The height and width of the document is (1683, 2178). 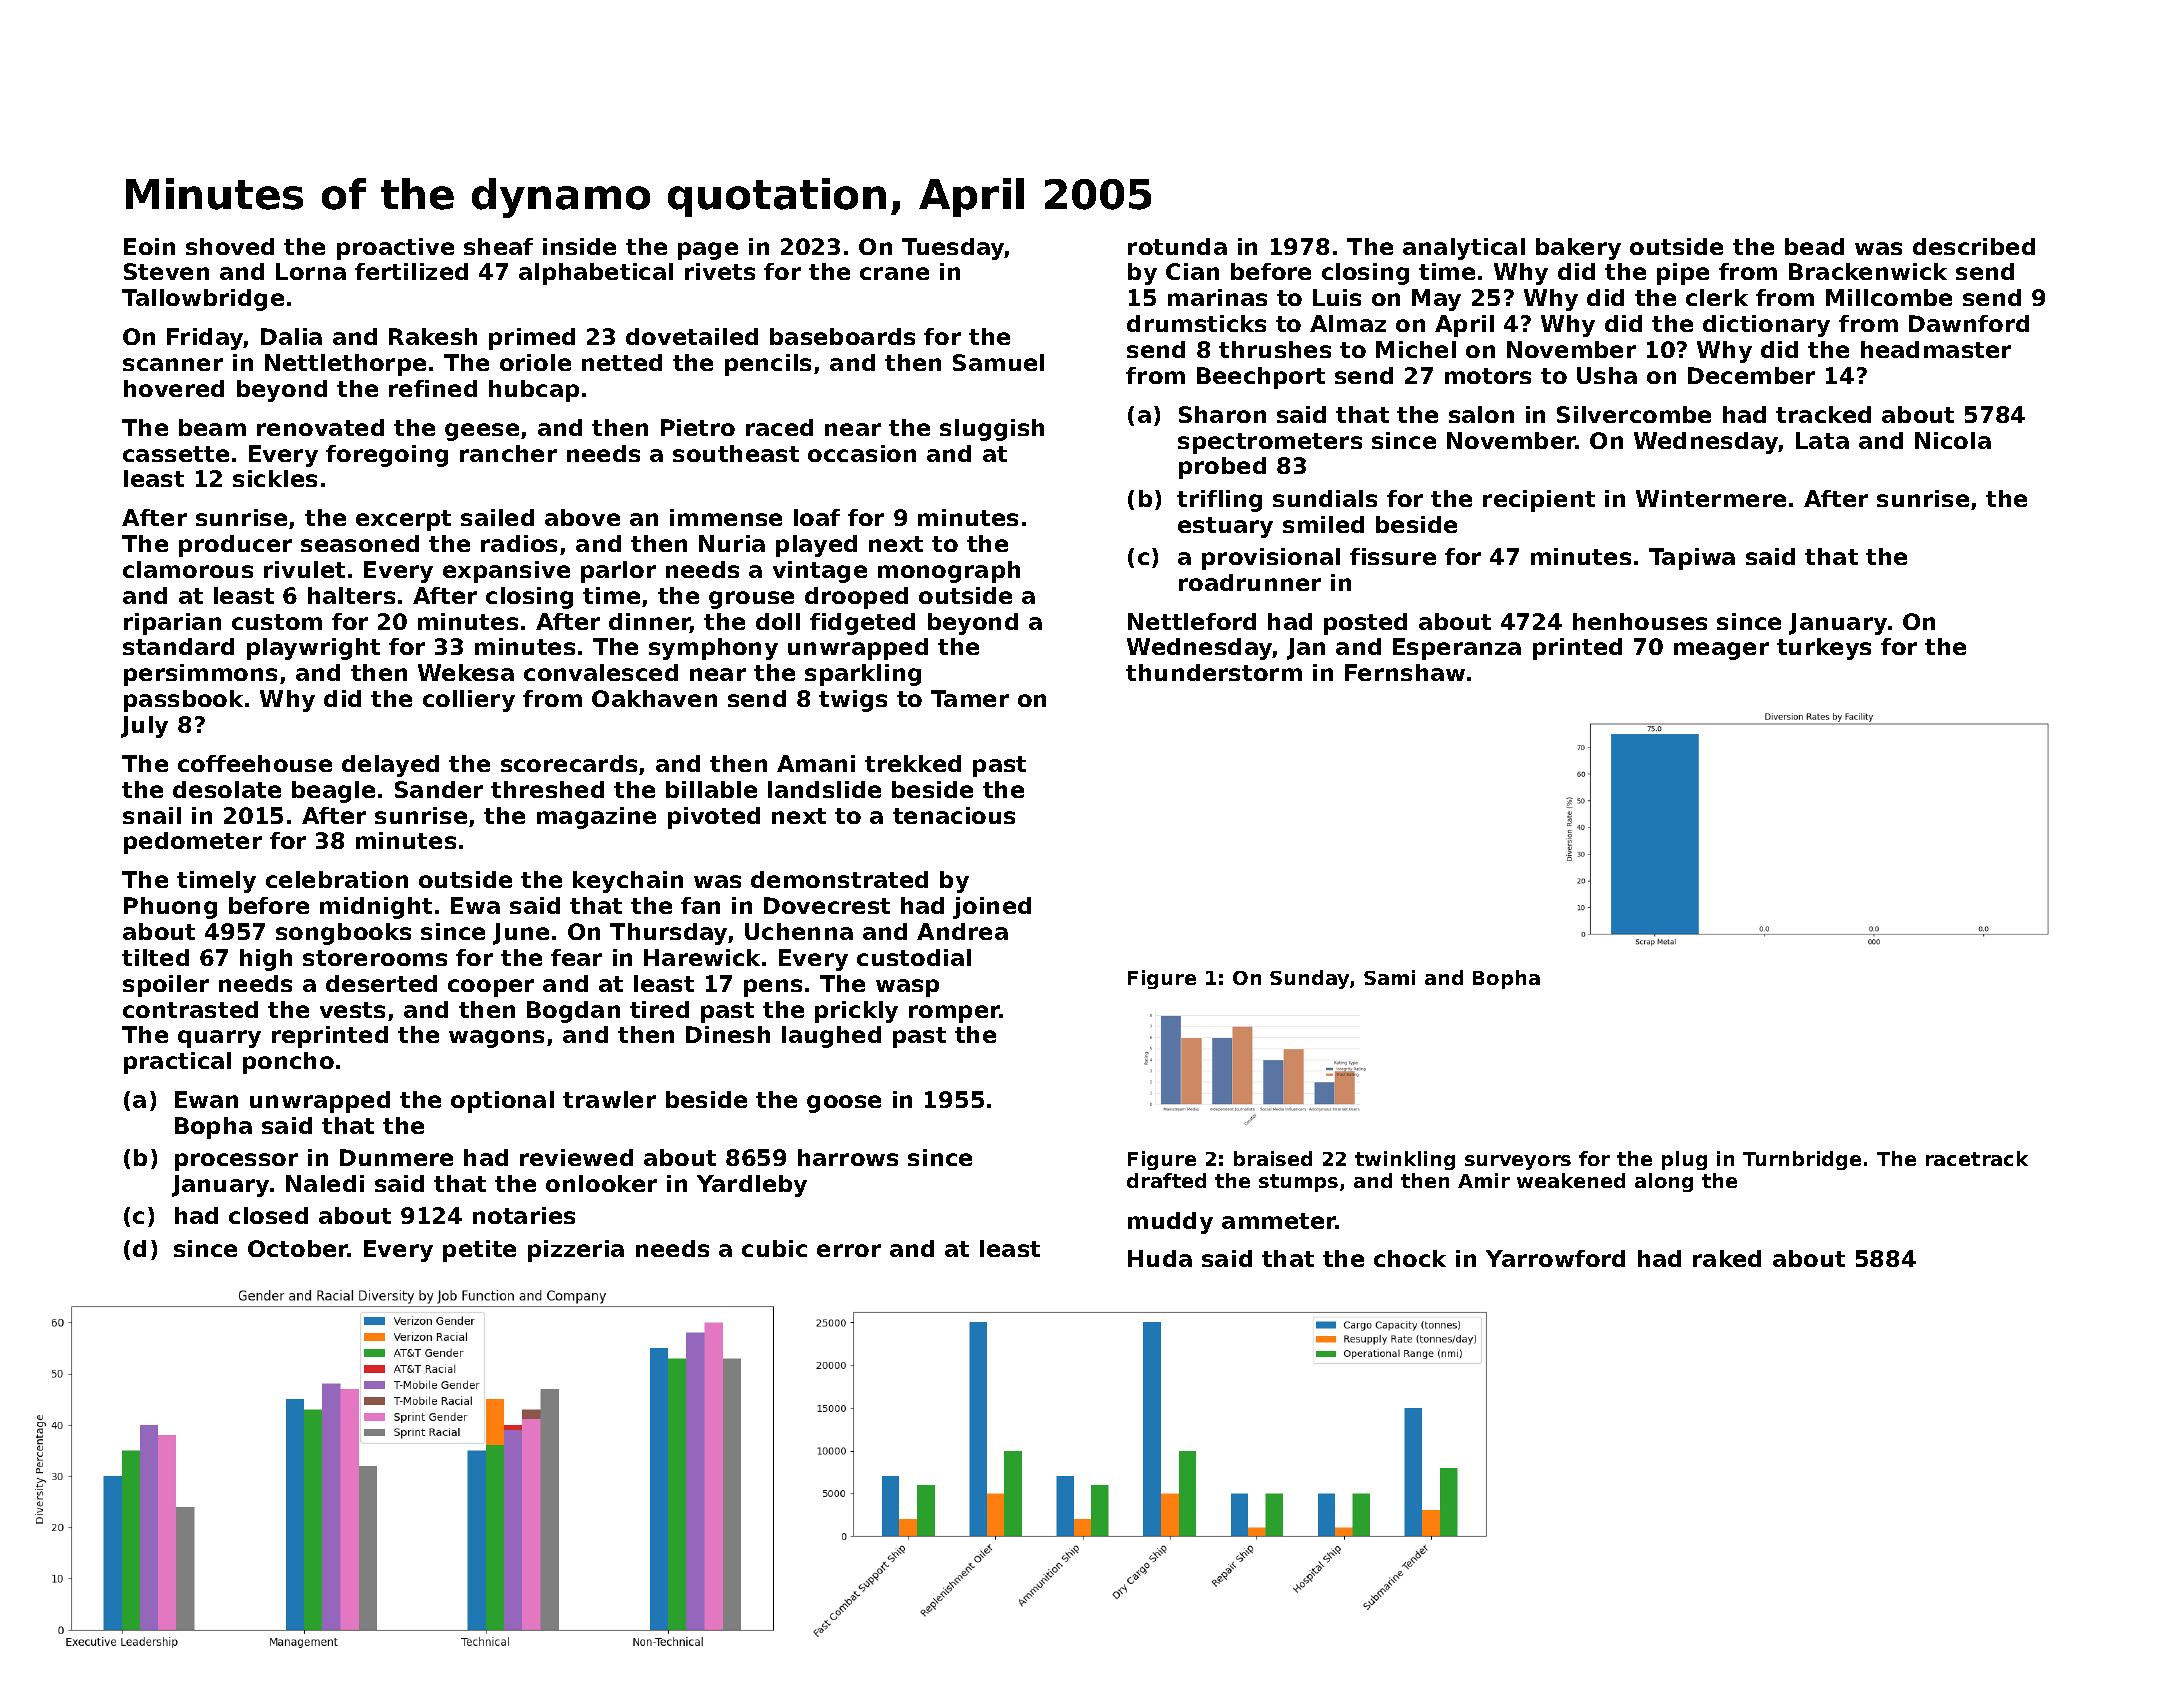 I want to click on described, so click(x=1974, y=246).
